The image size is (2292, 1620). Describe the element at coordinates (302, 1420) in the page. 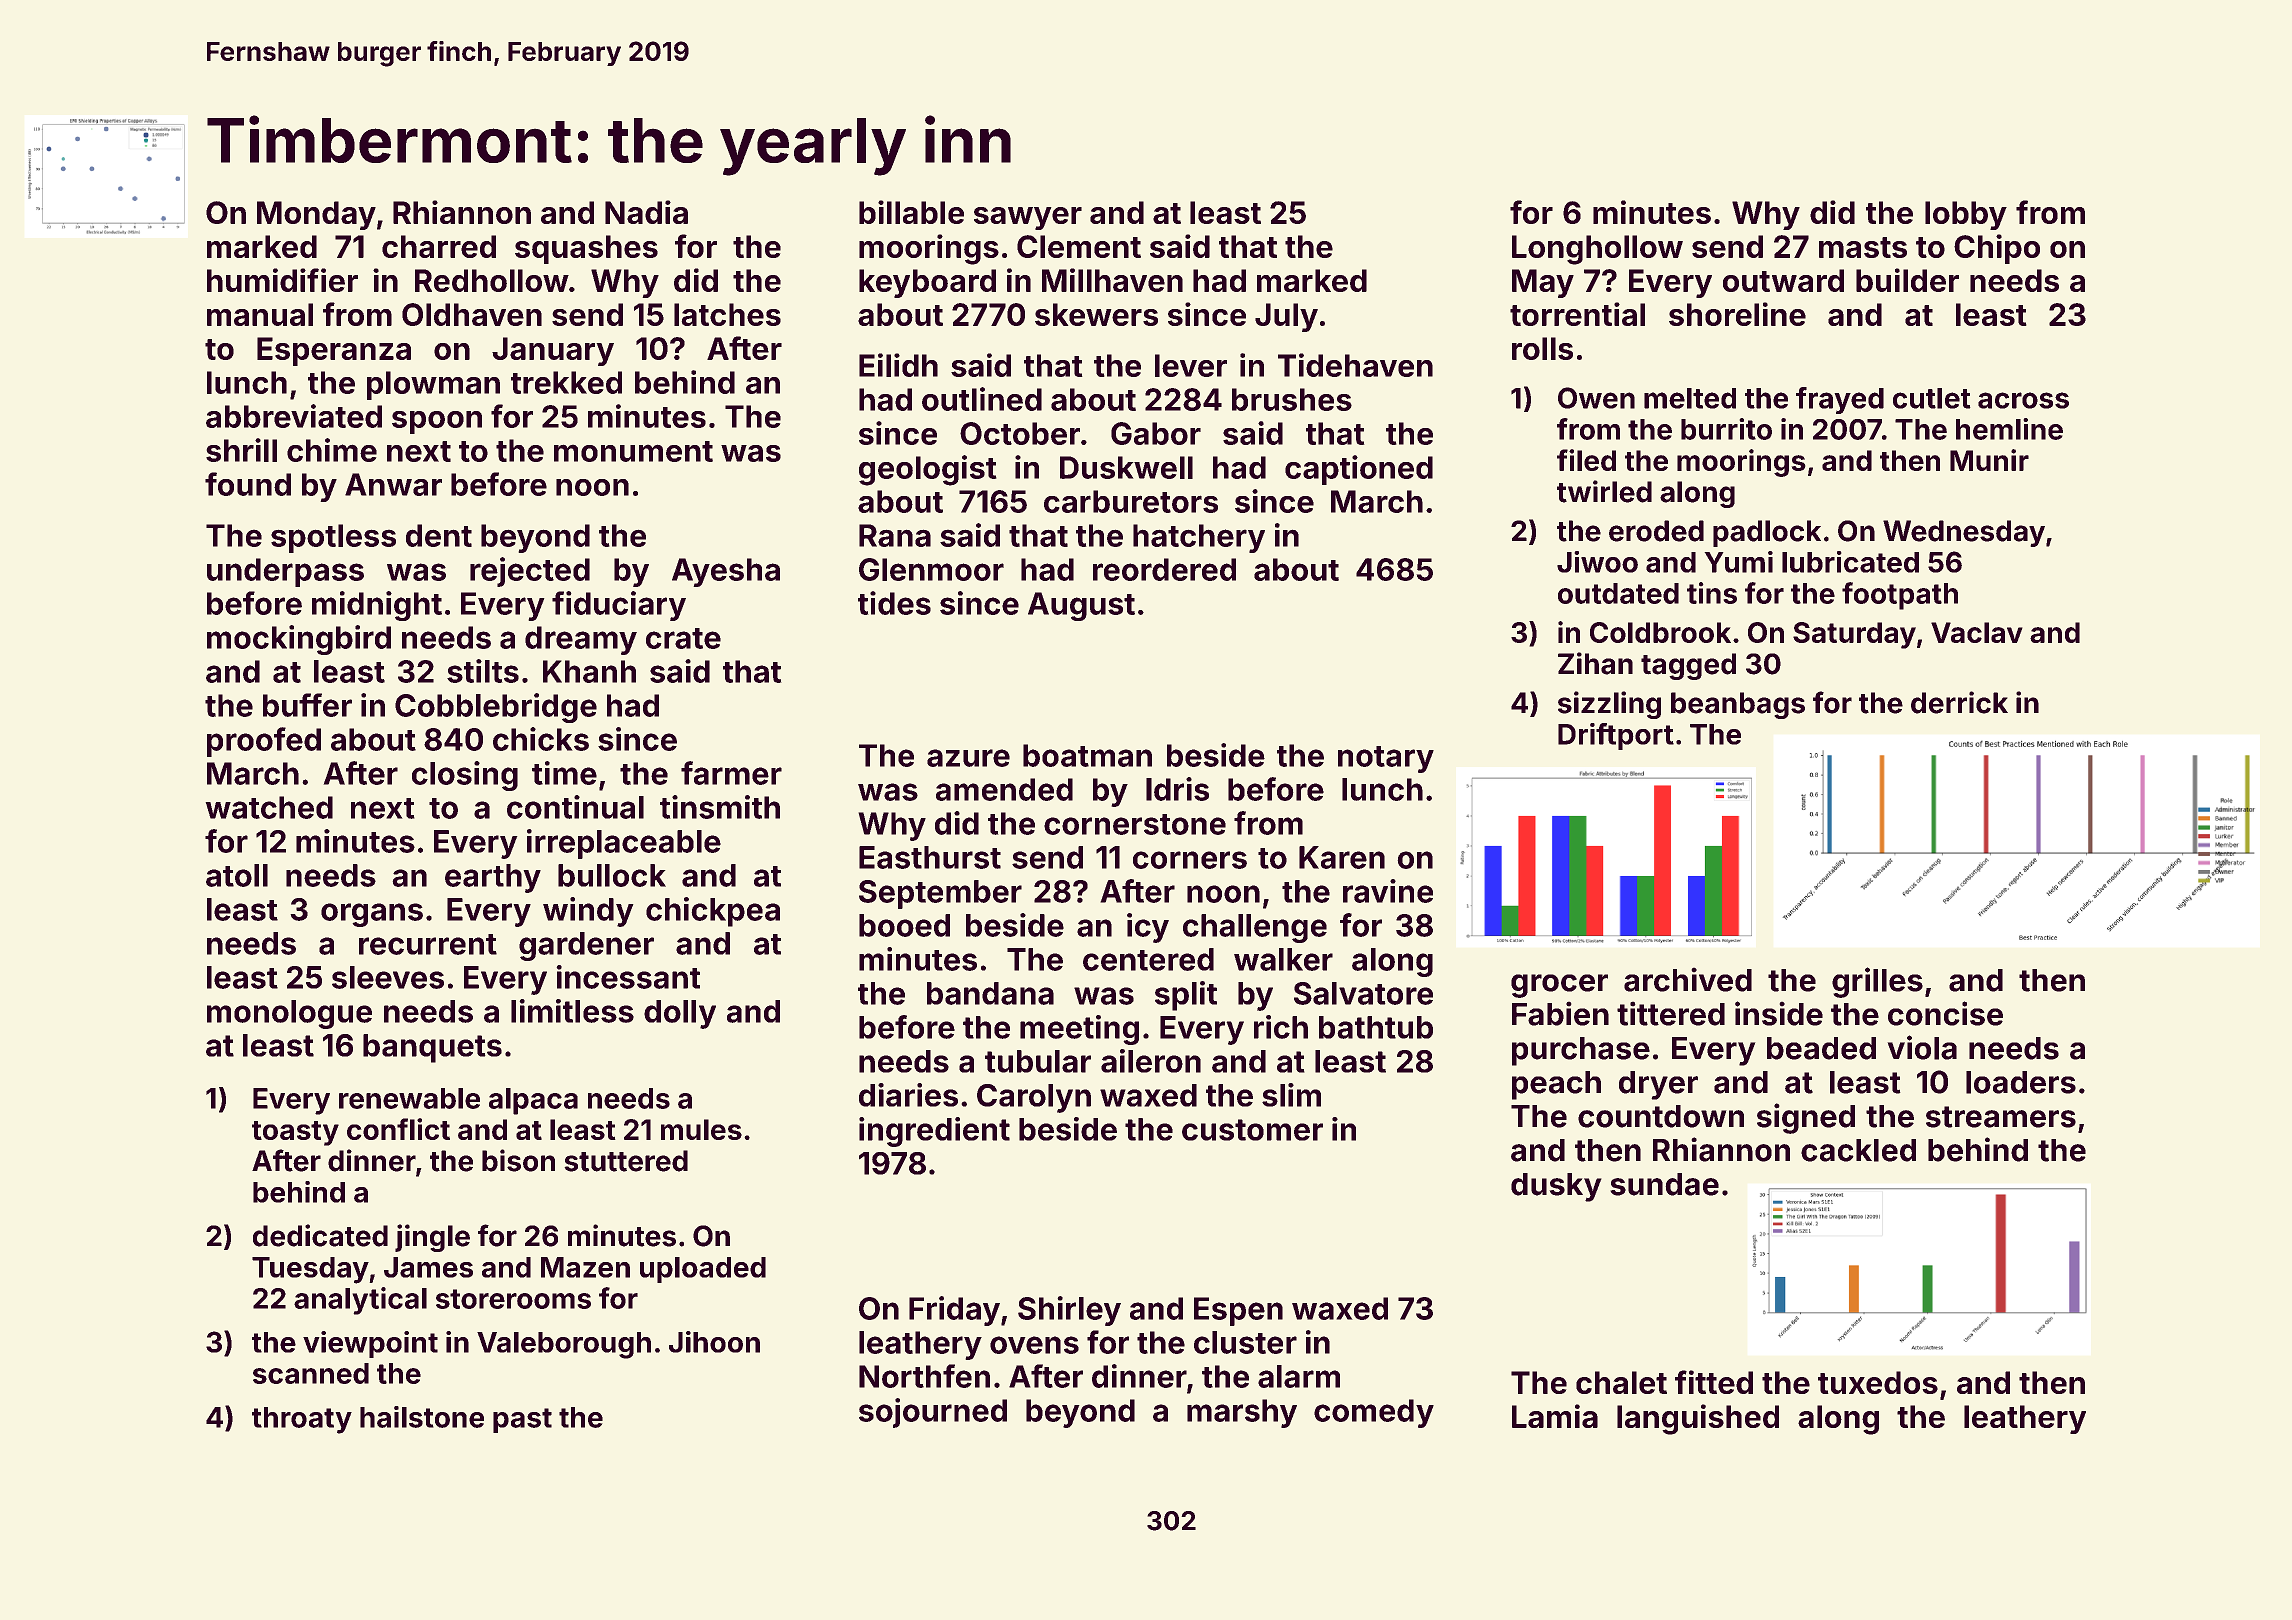

I see `throaty` at that location.
